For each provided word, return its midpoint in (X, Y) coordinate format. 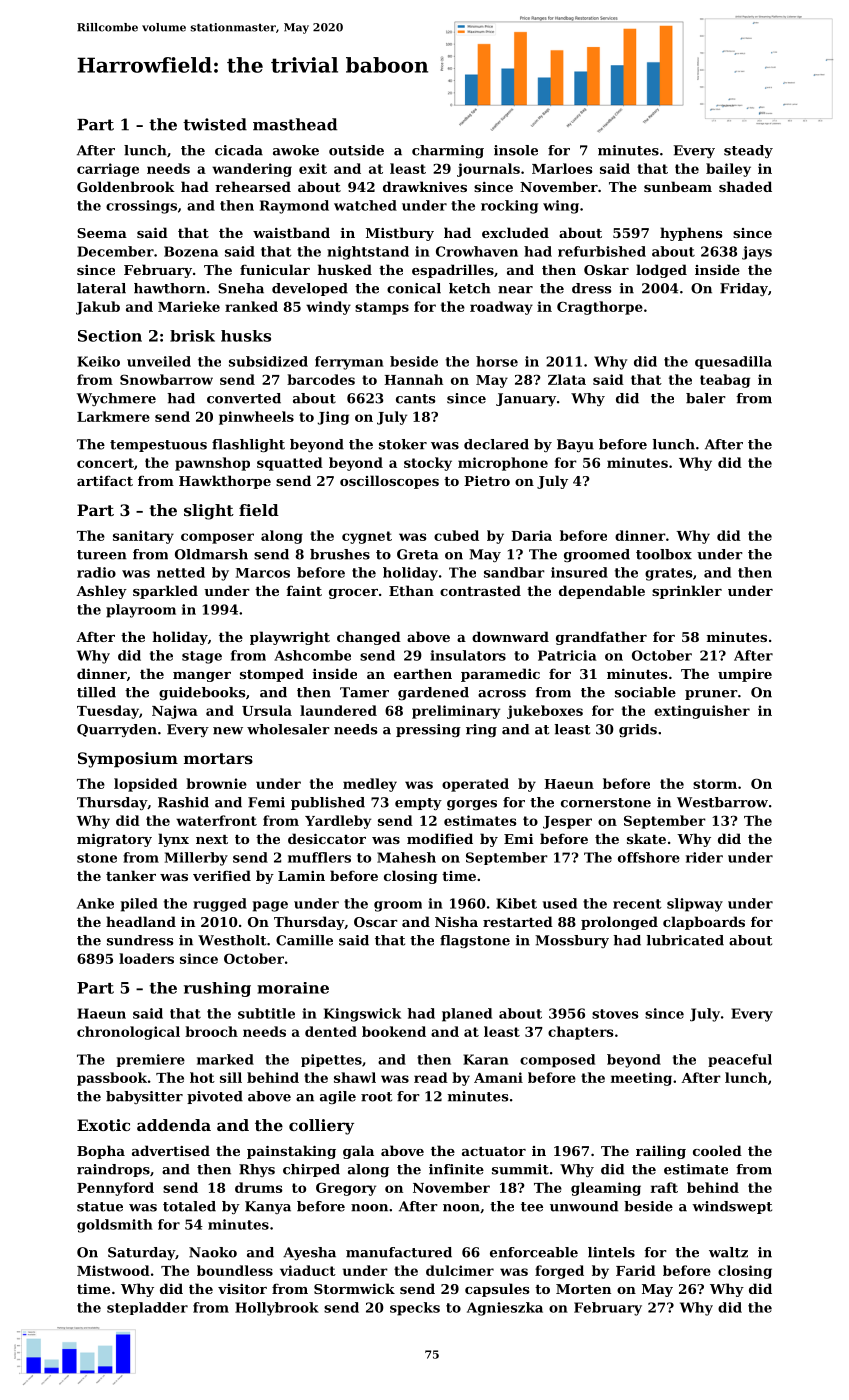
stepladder (147, 1308)
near (515, 290)
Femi (266, 802)
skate (646, 838)
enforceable (534, 1252)
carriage (108, 170)
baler (706, 398)
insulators (468, 655)
